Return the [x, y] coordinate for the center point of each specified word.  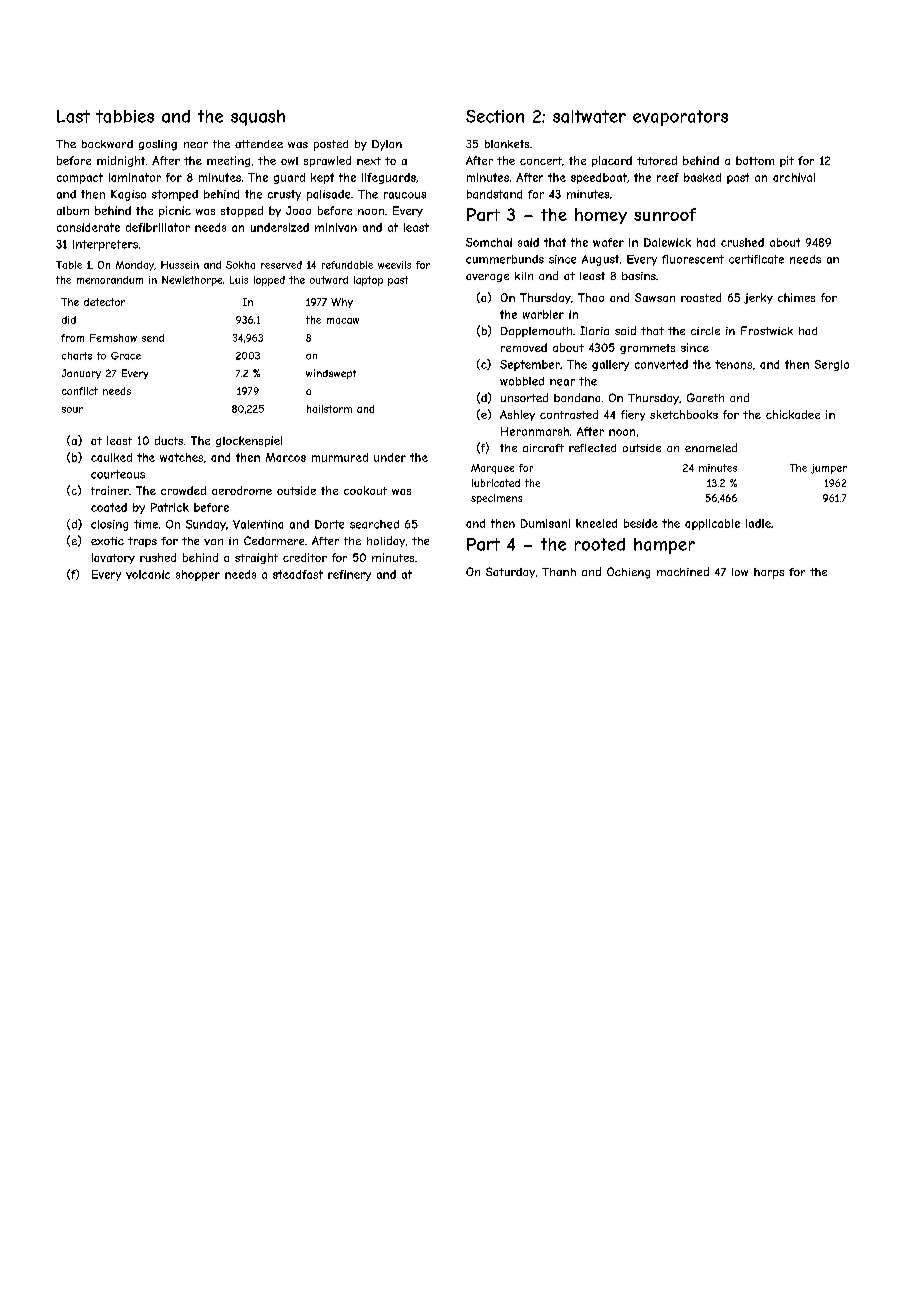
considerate [88, 227]
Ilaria [594, 330]
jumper [829, 469]
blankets [507, 144]
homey [601, 216]
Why [342, 303]
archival [794, 177]
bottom [755, 160]
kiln [524, 276]
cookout [365, 490]
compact [80, 178]
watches [181, 457]
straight [256, 558]
